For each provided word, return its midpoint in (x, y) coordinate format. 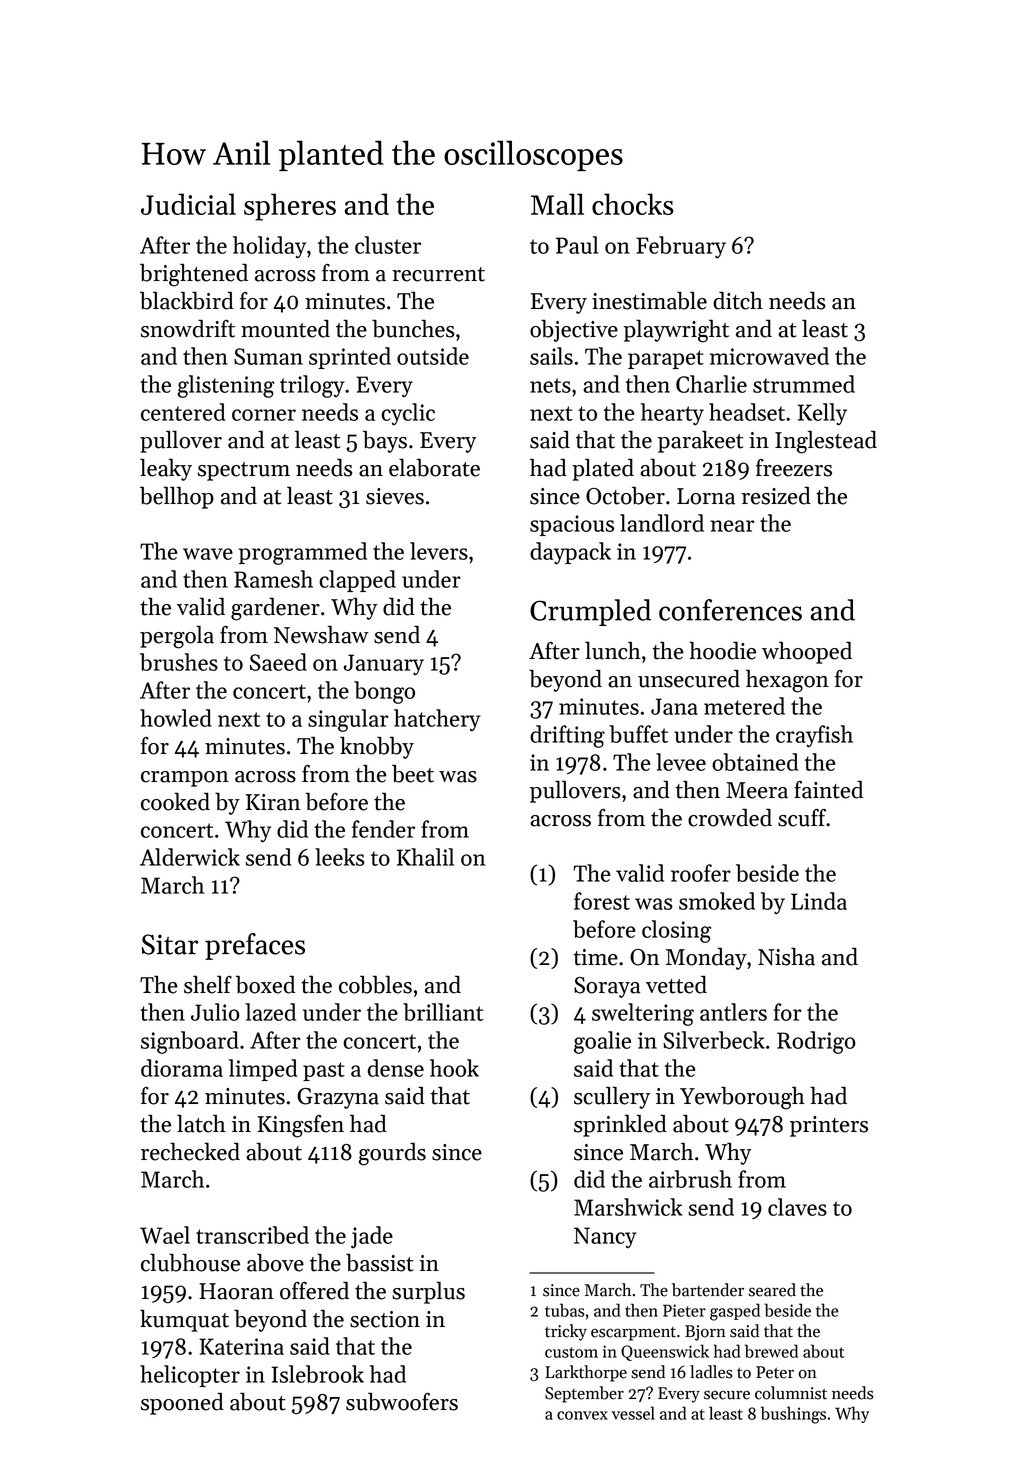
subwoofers (402, 1402)
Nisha (786, 956)
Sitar (170, 944)
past (324, 1071)
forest (602, 901)
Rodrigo (816, 1042)
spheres (290, 207)
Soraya (607, 987)
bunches (413, 328)
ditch (738, 300)
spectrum (244, 471)
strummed (804, 384)
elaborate (434, 467)
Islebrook (318, 1374)
